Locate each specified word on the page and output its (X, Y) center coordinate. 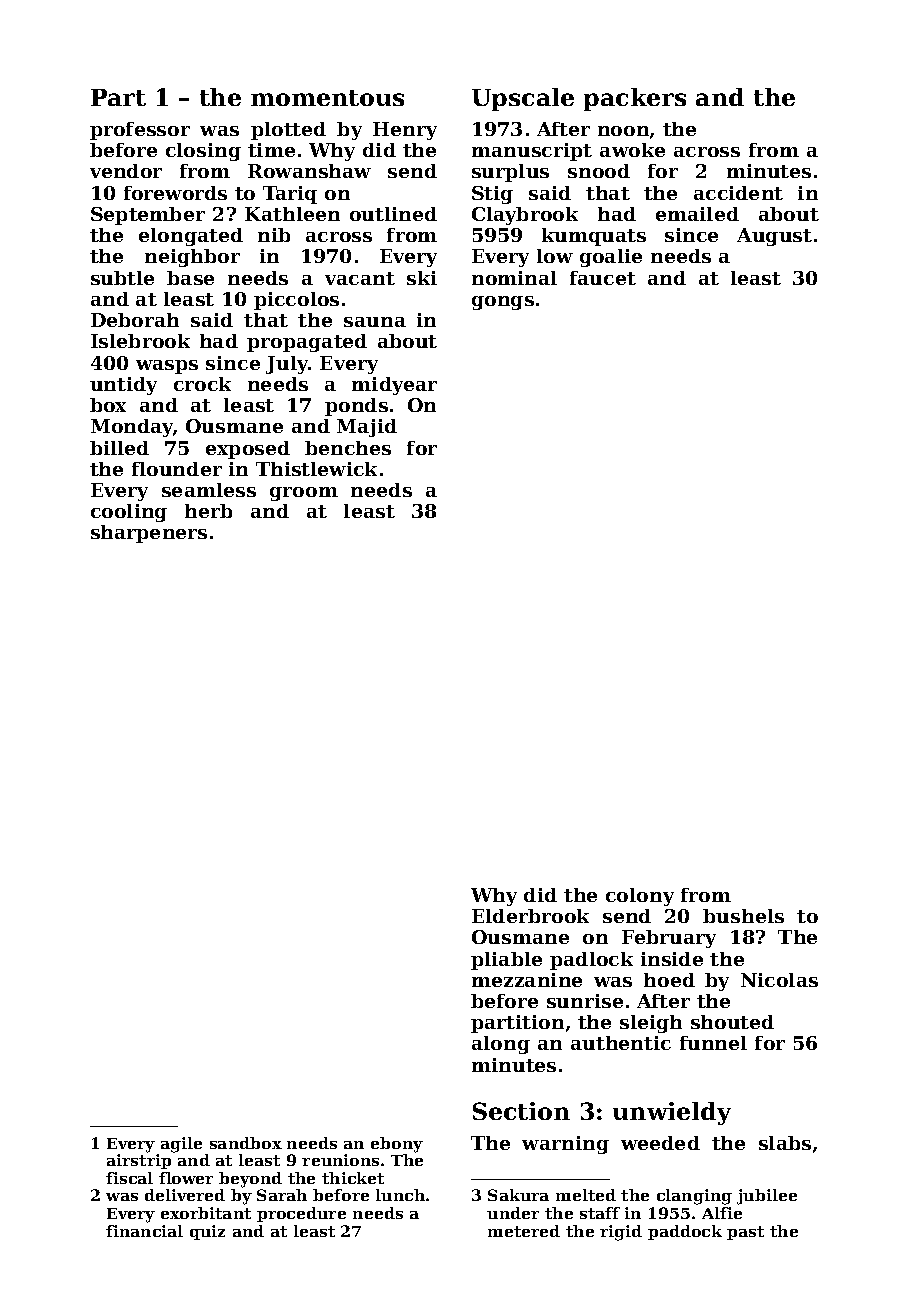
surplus (510, 173)
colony (640, 897)
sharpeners (149, 534)
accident (738, 193)
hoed (669, 980)
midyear (394, 386)
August (774, 237)
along (501, 1045)
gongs (503, 303)
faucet (603, 278)
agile (181, 1145)
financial (144, 1231)
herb (208, 511)
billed (119, 448)
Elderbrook (530, 916)
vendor (126, 171)
